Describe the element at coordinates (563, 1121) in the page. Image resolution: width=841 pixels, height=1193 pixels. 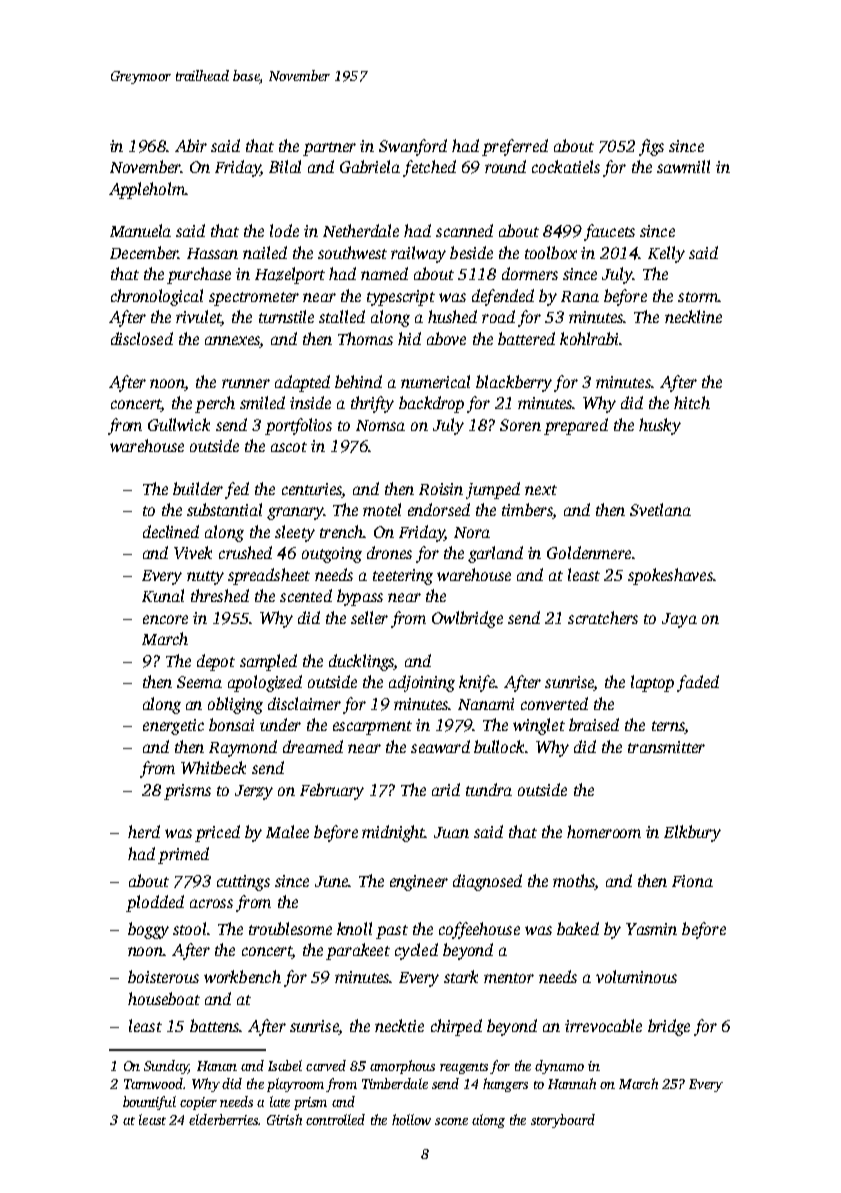
I see `storyboard` at that location.
